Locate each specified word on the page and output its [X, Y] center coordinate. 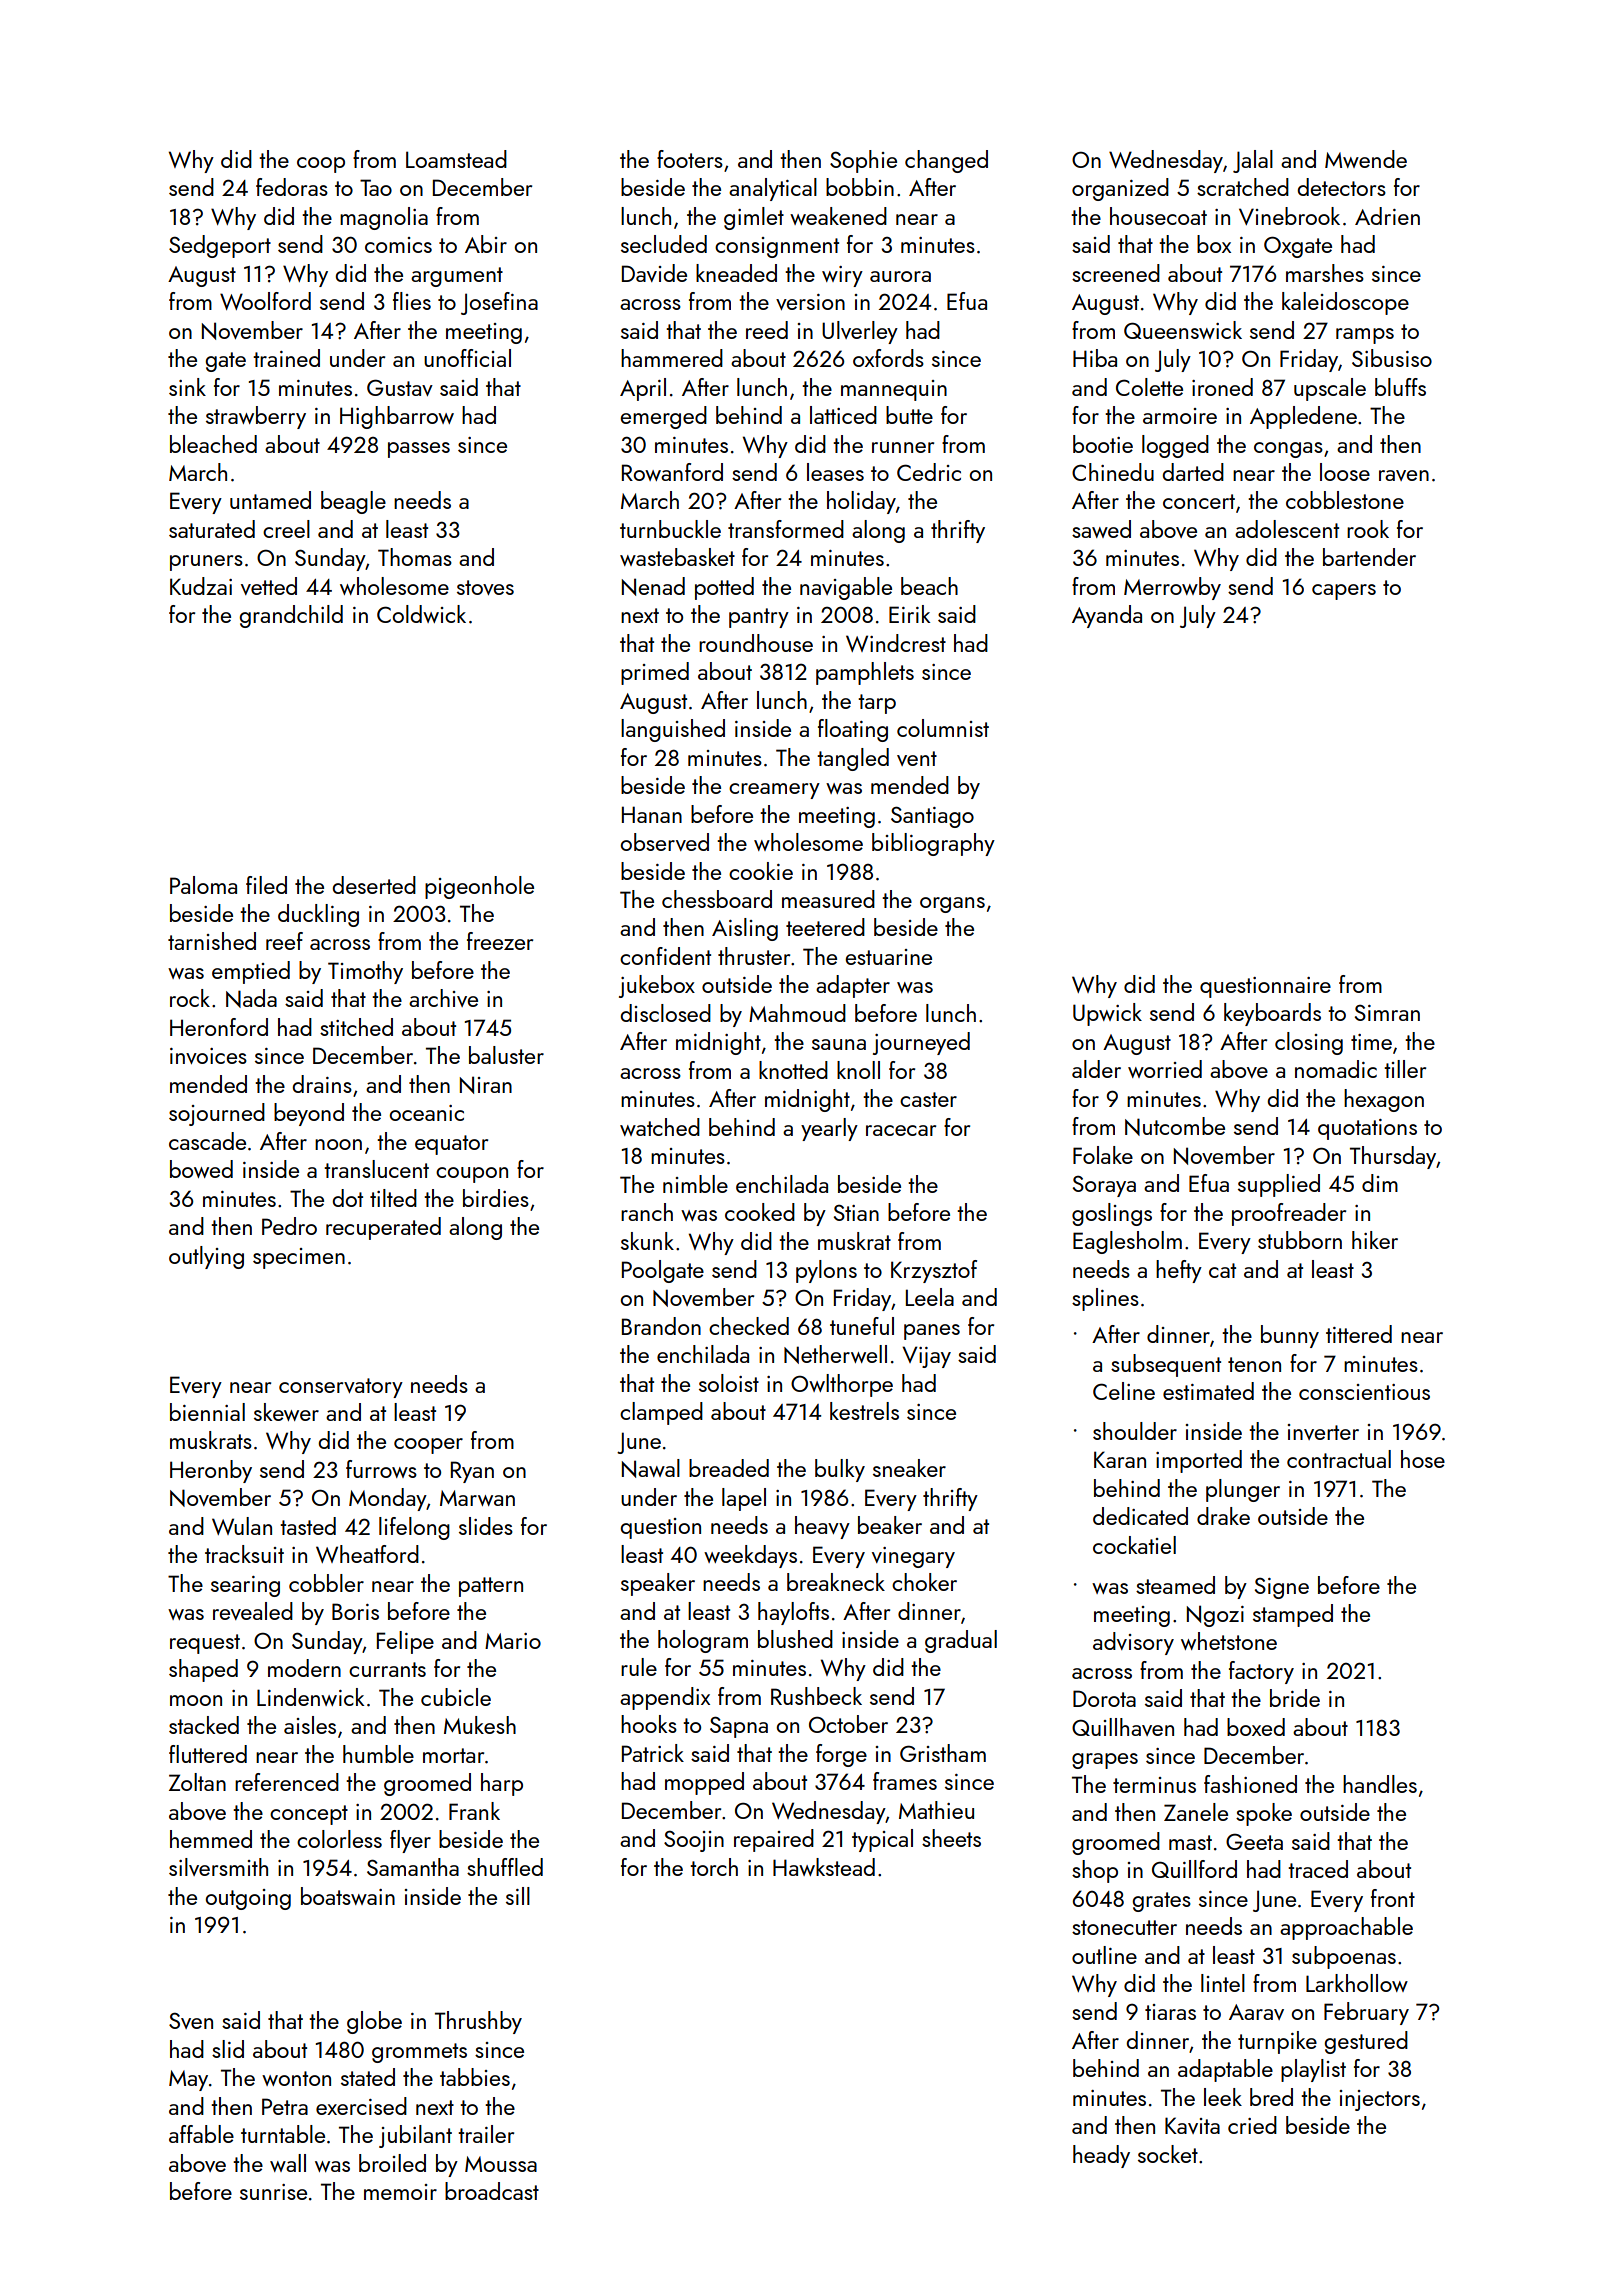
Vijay [926, 1357]
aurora [900, 276]
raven [1404, 475]
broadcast [492, 2191]
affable [201, 2134]
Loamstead [456, 159]
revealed [253, 1611]
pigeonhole [479, 887]
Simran [1387, 1013]
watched [660, 1127]
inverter [1323, 1432]
